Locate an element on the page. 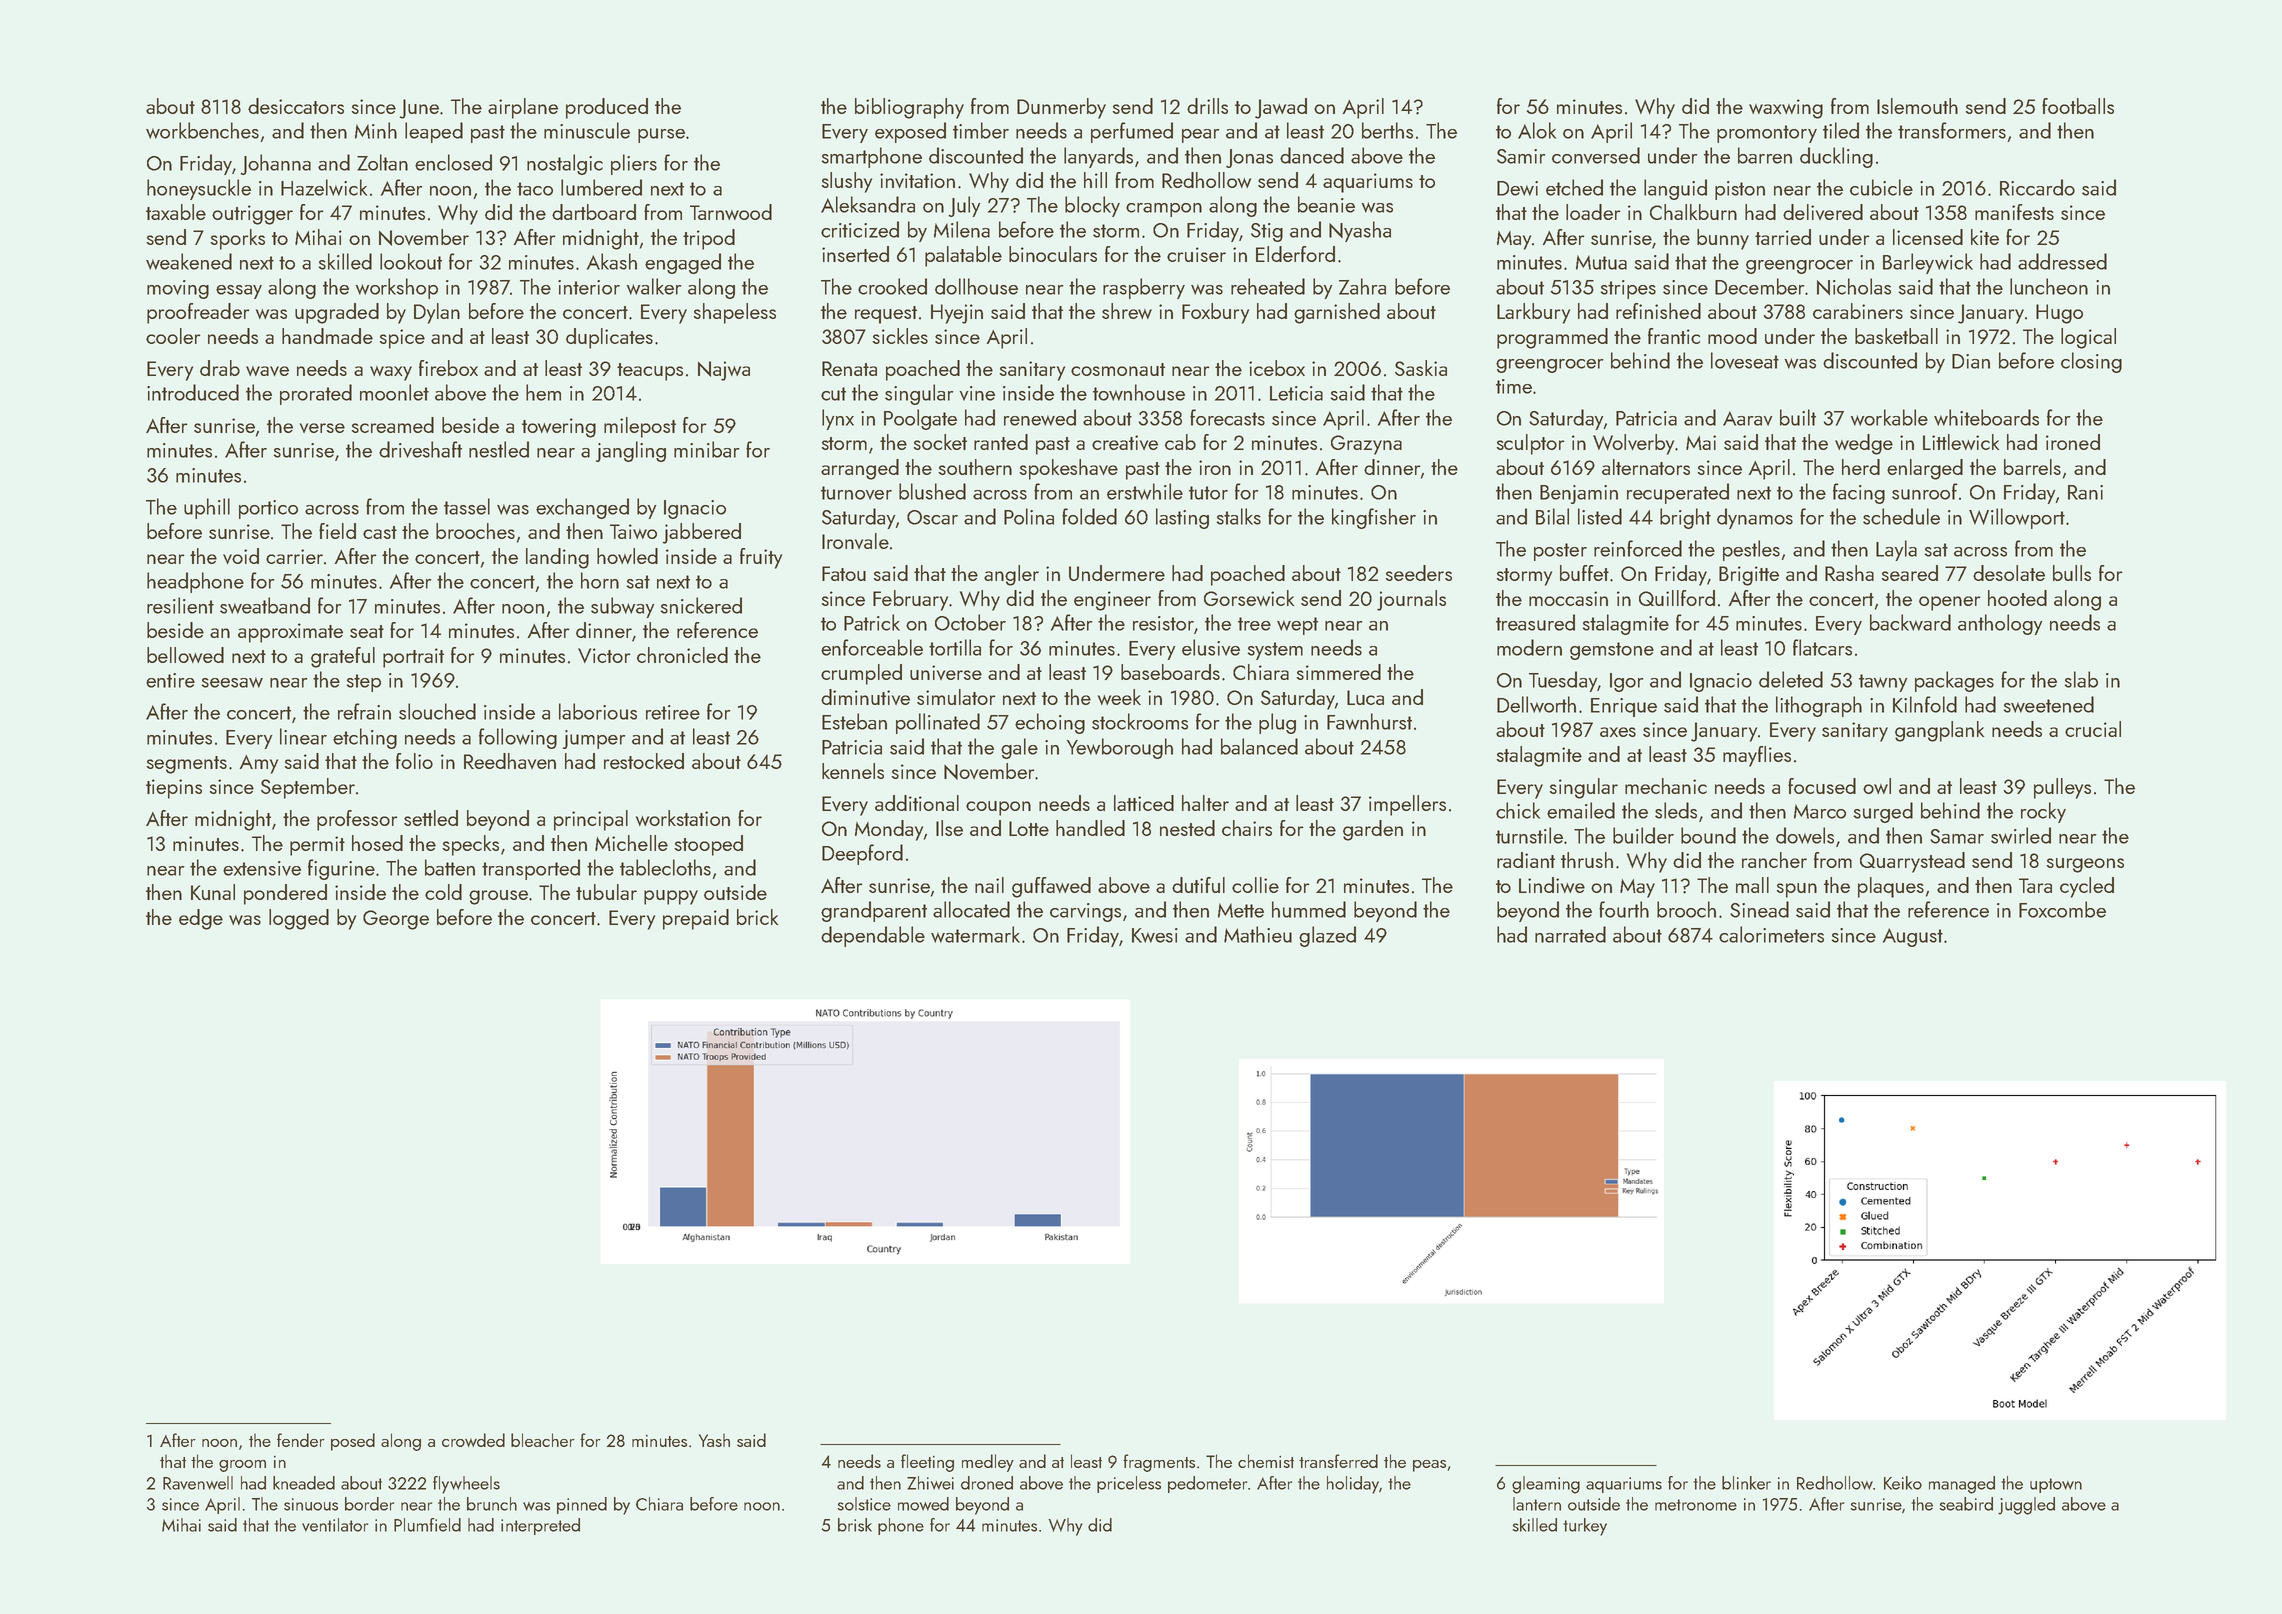  Kwesi is located at coordinates (1155, 935).
